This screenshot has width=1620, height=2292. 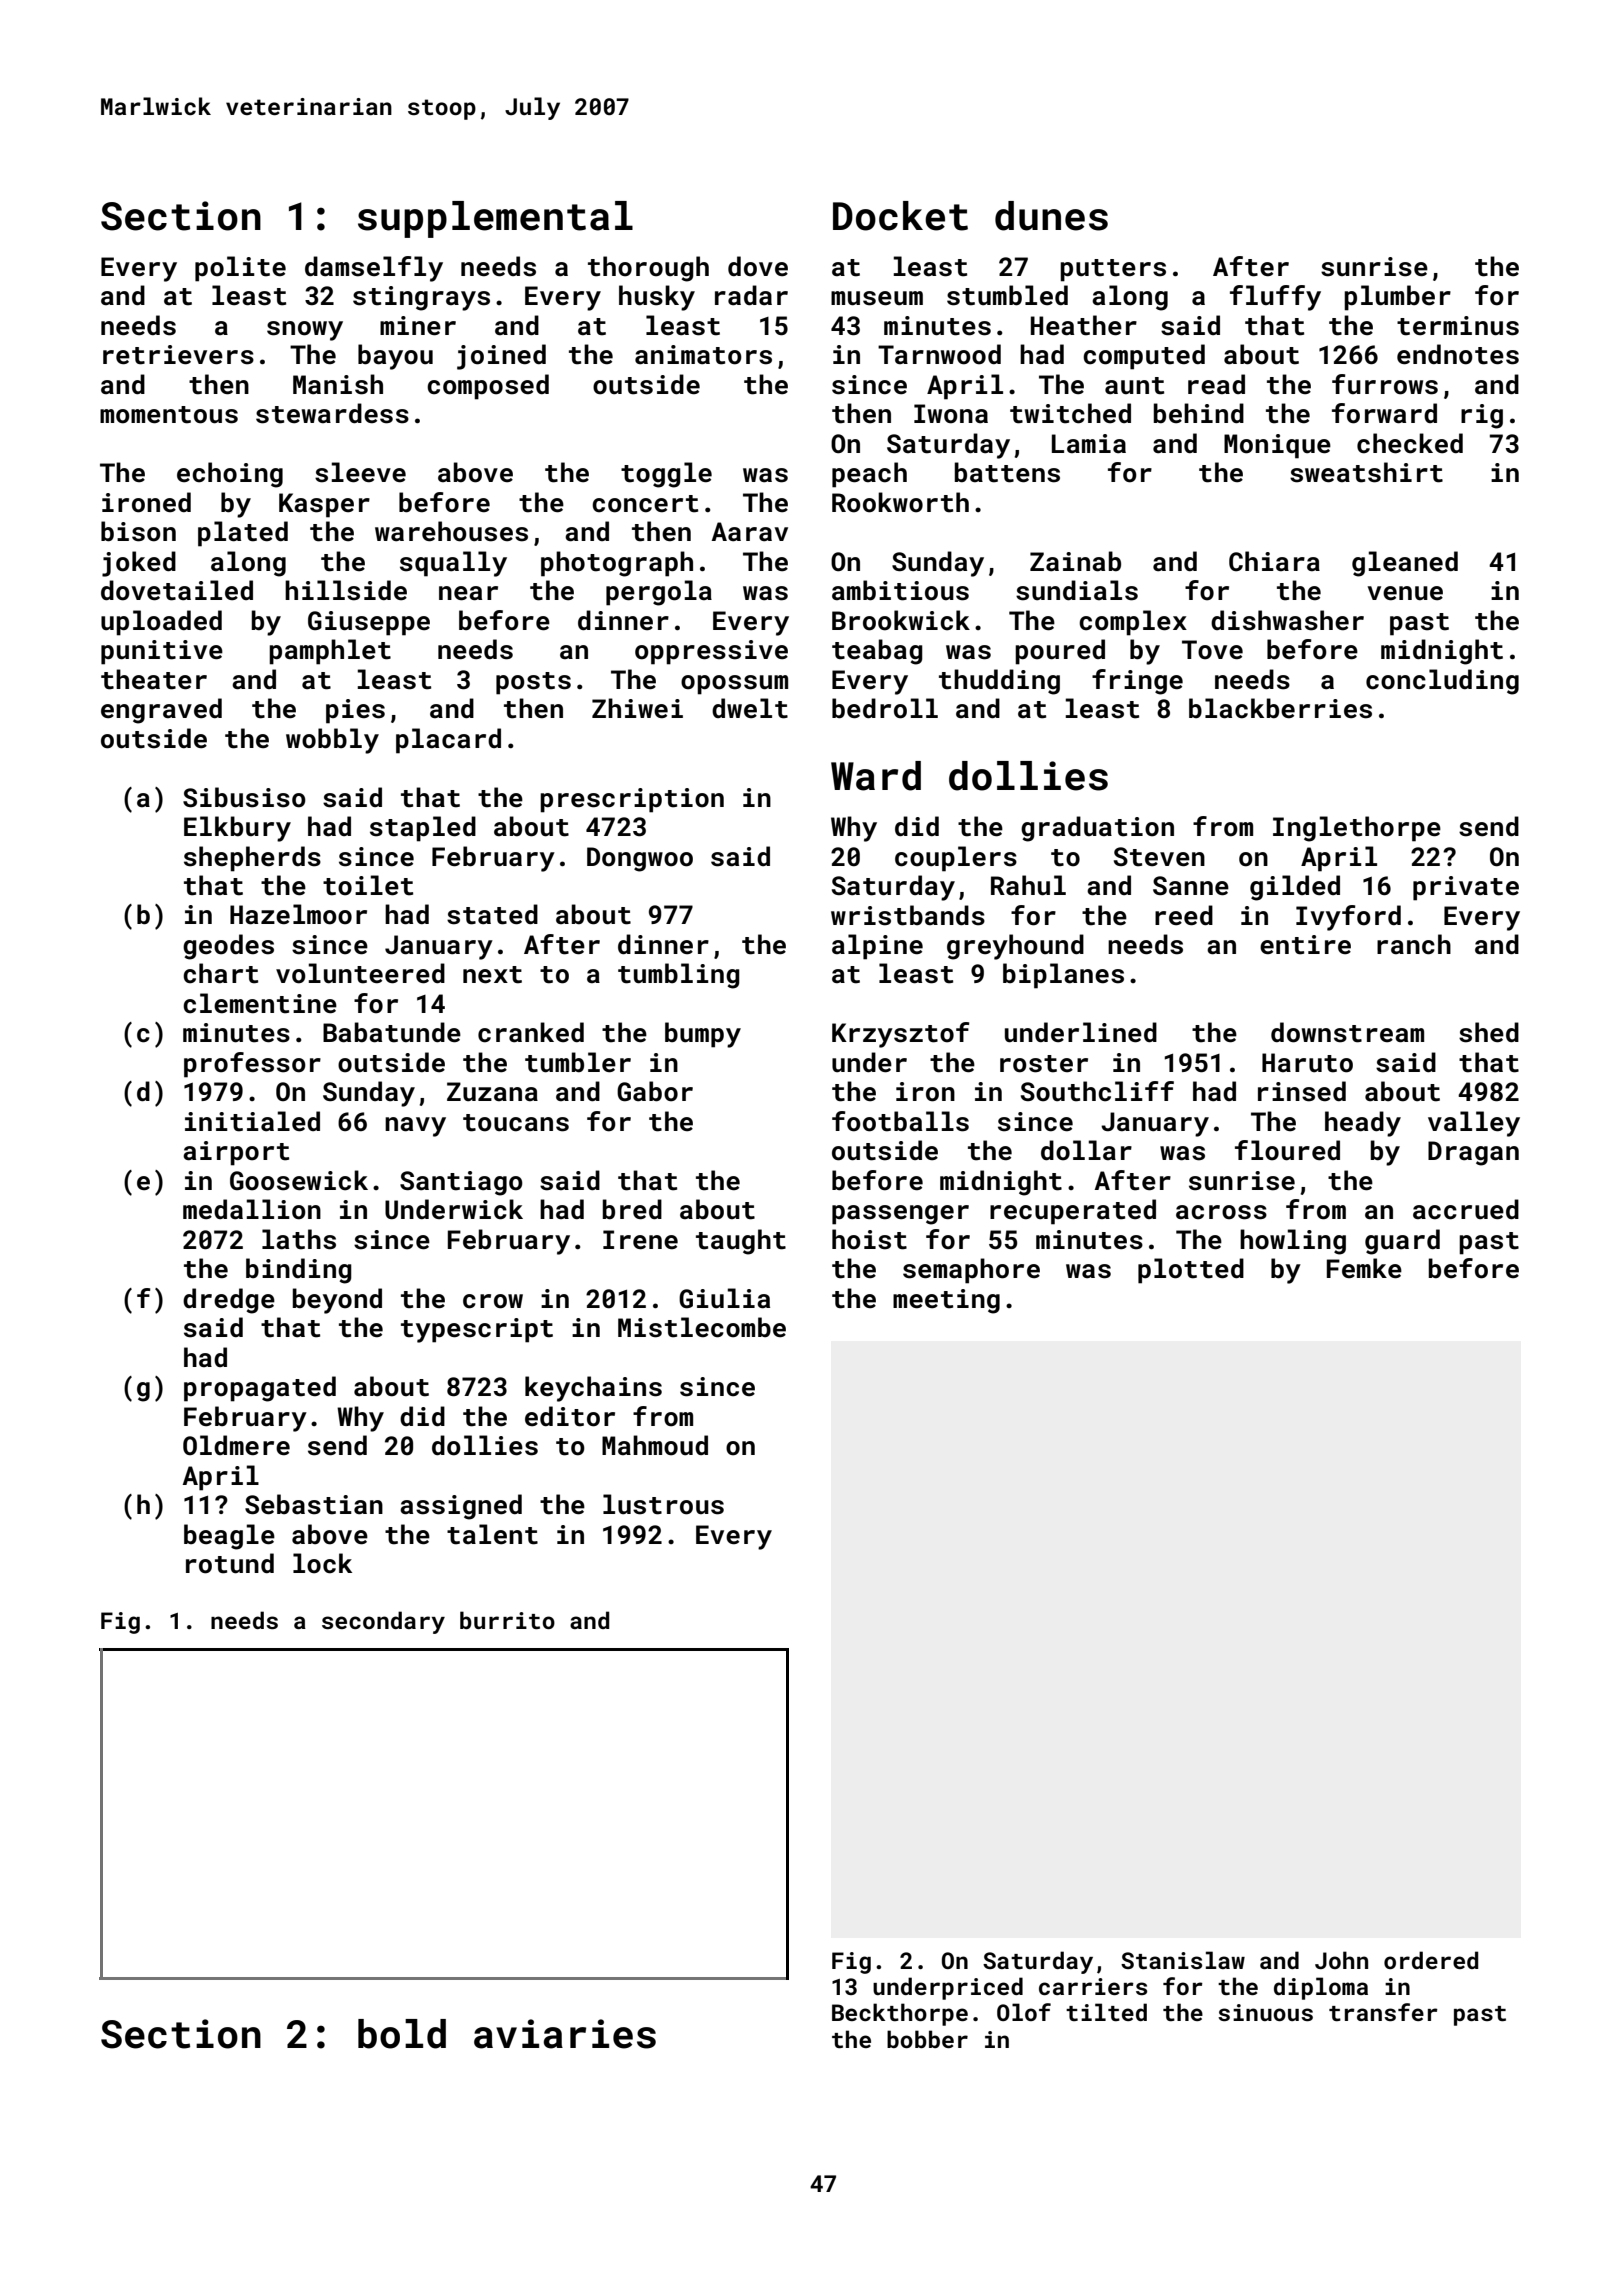 What do you see at coordinates (1183, 1960) in the screenshot?
I see `Stanislaw` at bounding box center [1183, 1960].
